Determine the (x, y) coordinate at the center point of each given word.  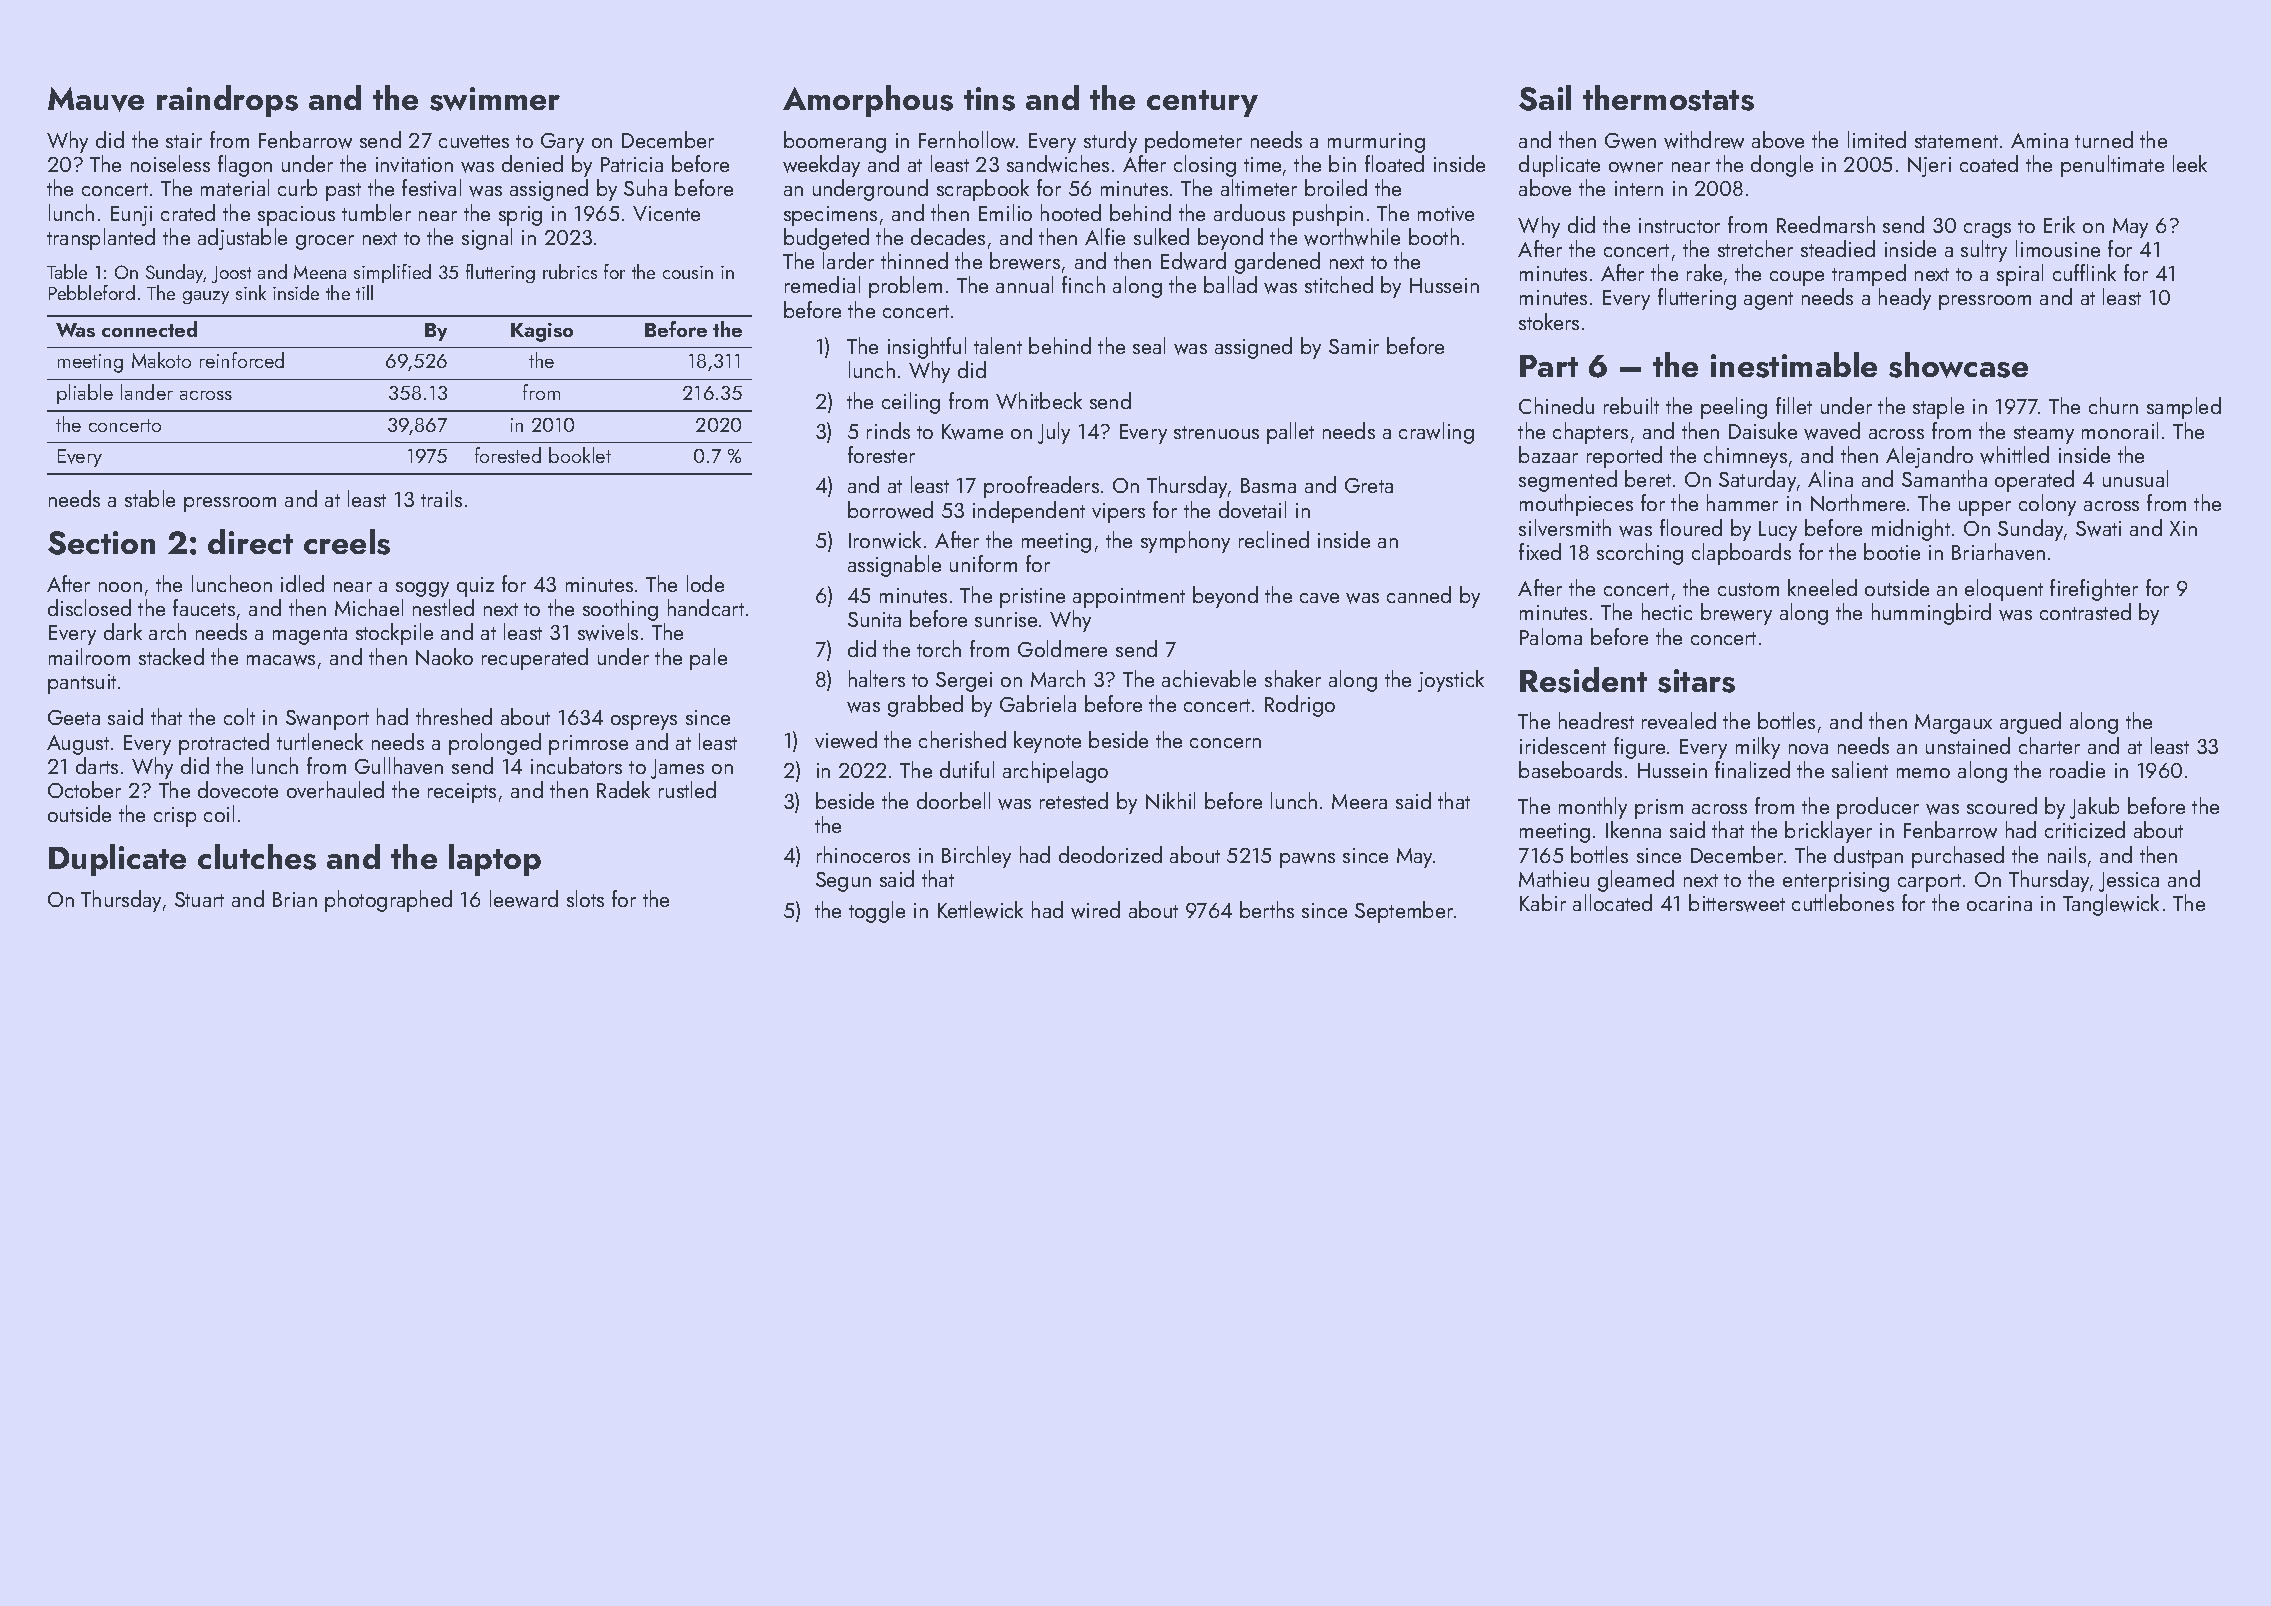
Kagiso (542, 332)
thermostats (1668, 98)
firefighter (2094, 590)
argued (2030, 723)
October (84, 789)
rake (1704, 272)
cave (1319, 598)
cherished (962, 739)
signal (487, 239)
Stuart (199, 899)
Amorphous (868, 101)
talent (998, 345)
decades (948, 236)
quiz (475, 587)
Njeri (1929, 167)
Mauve (96, 99)
